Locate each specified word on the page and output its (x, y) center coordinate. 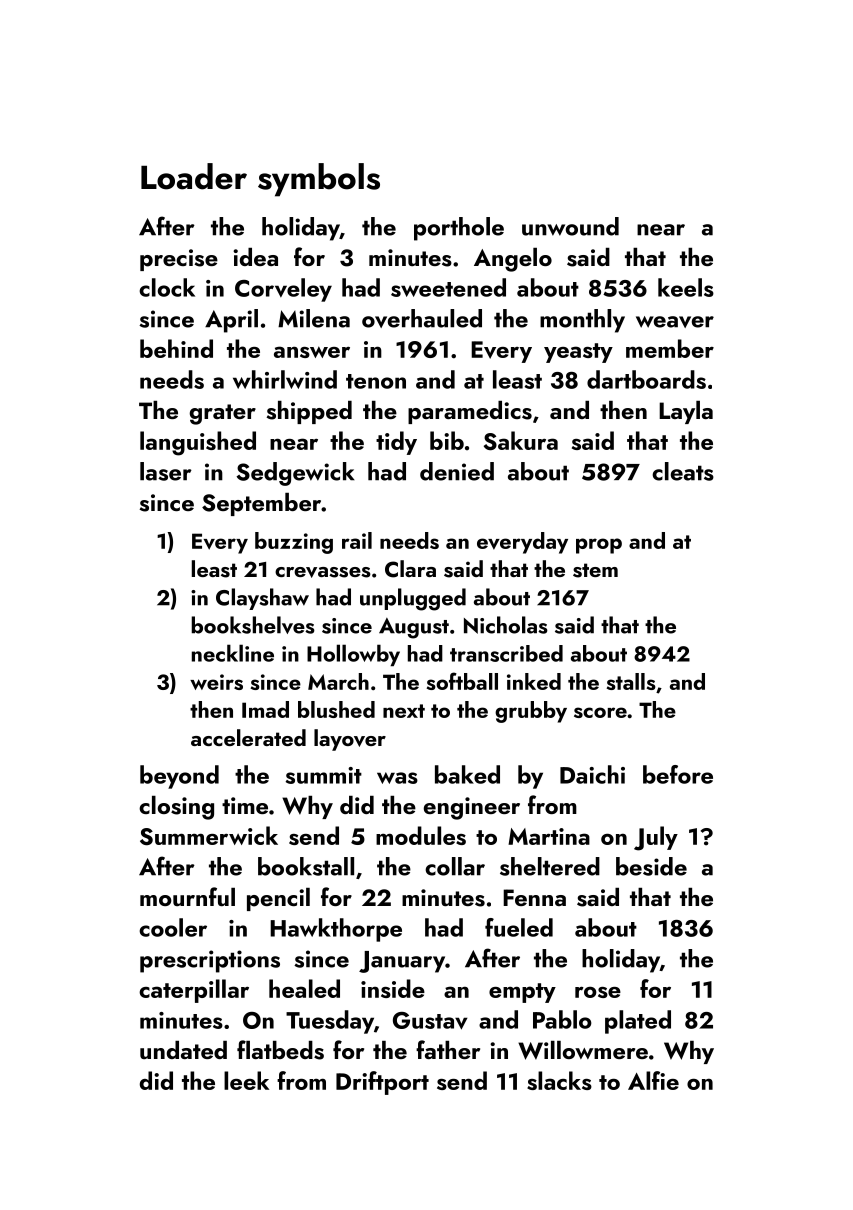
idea (255, 257)
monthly (582, 321)
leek (246, 1080)
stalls (631, 681)
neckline (233, 653)
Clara (410, 569)
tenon (376, 381)
